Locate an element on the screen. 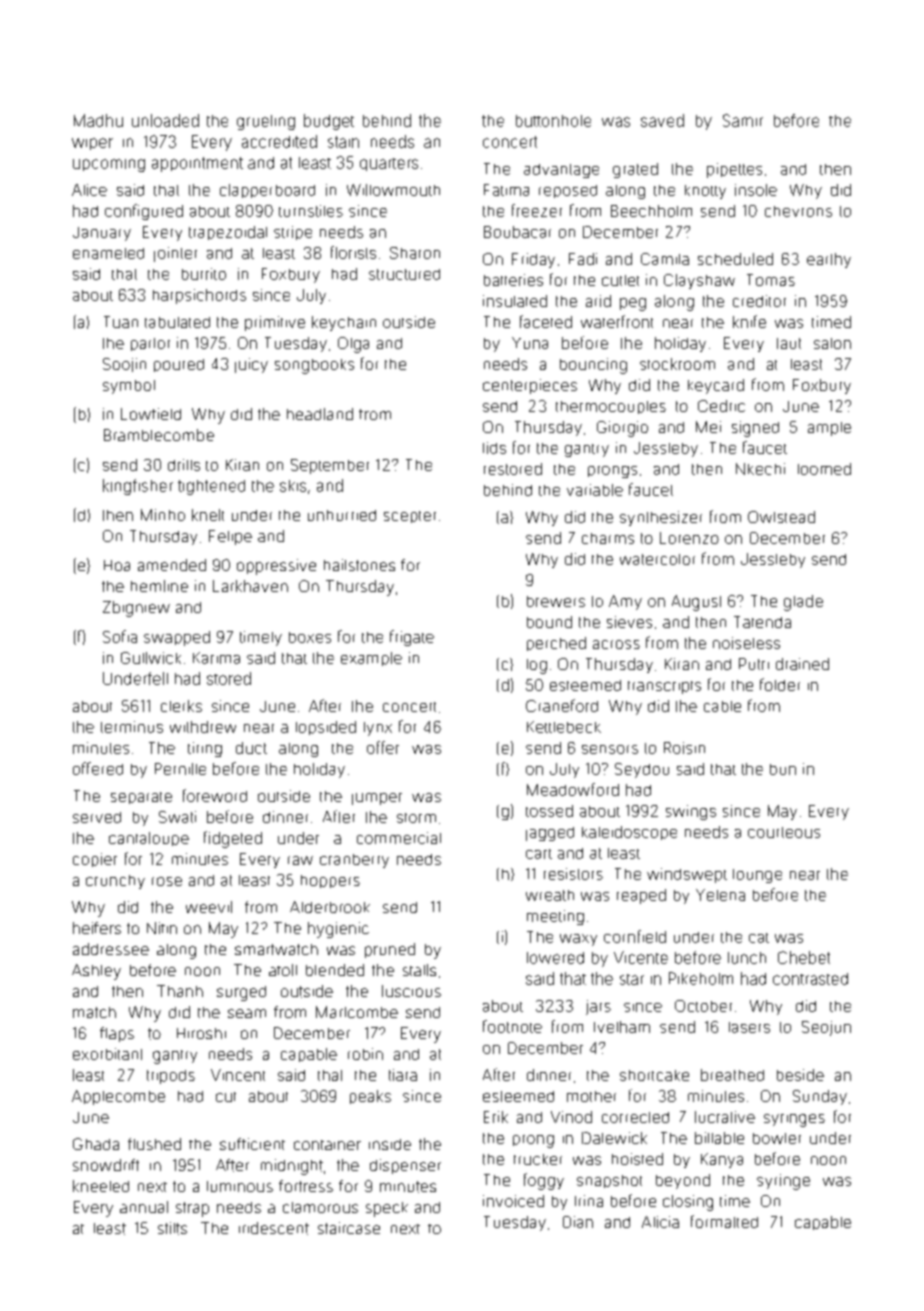  Boubacar is located at coordinates (517, 232).
